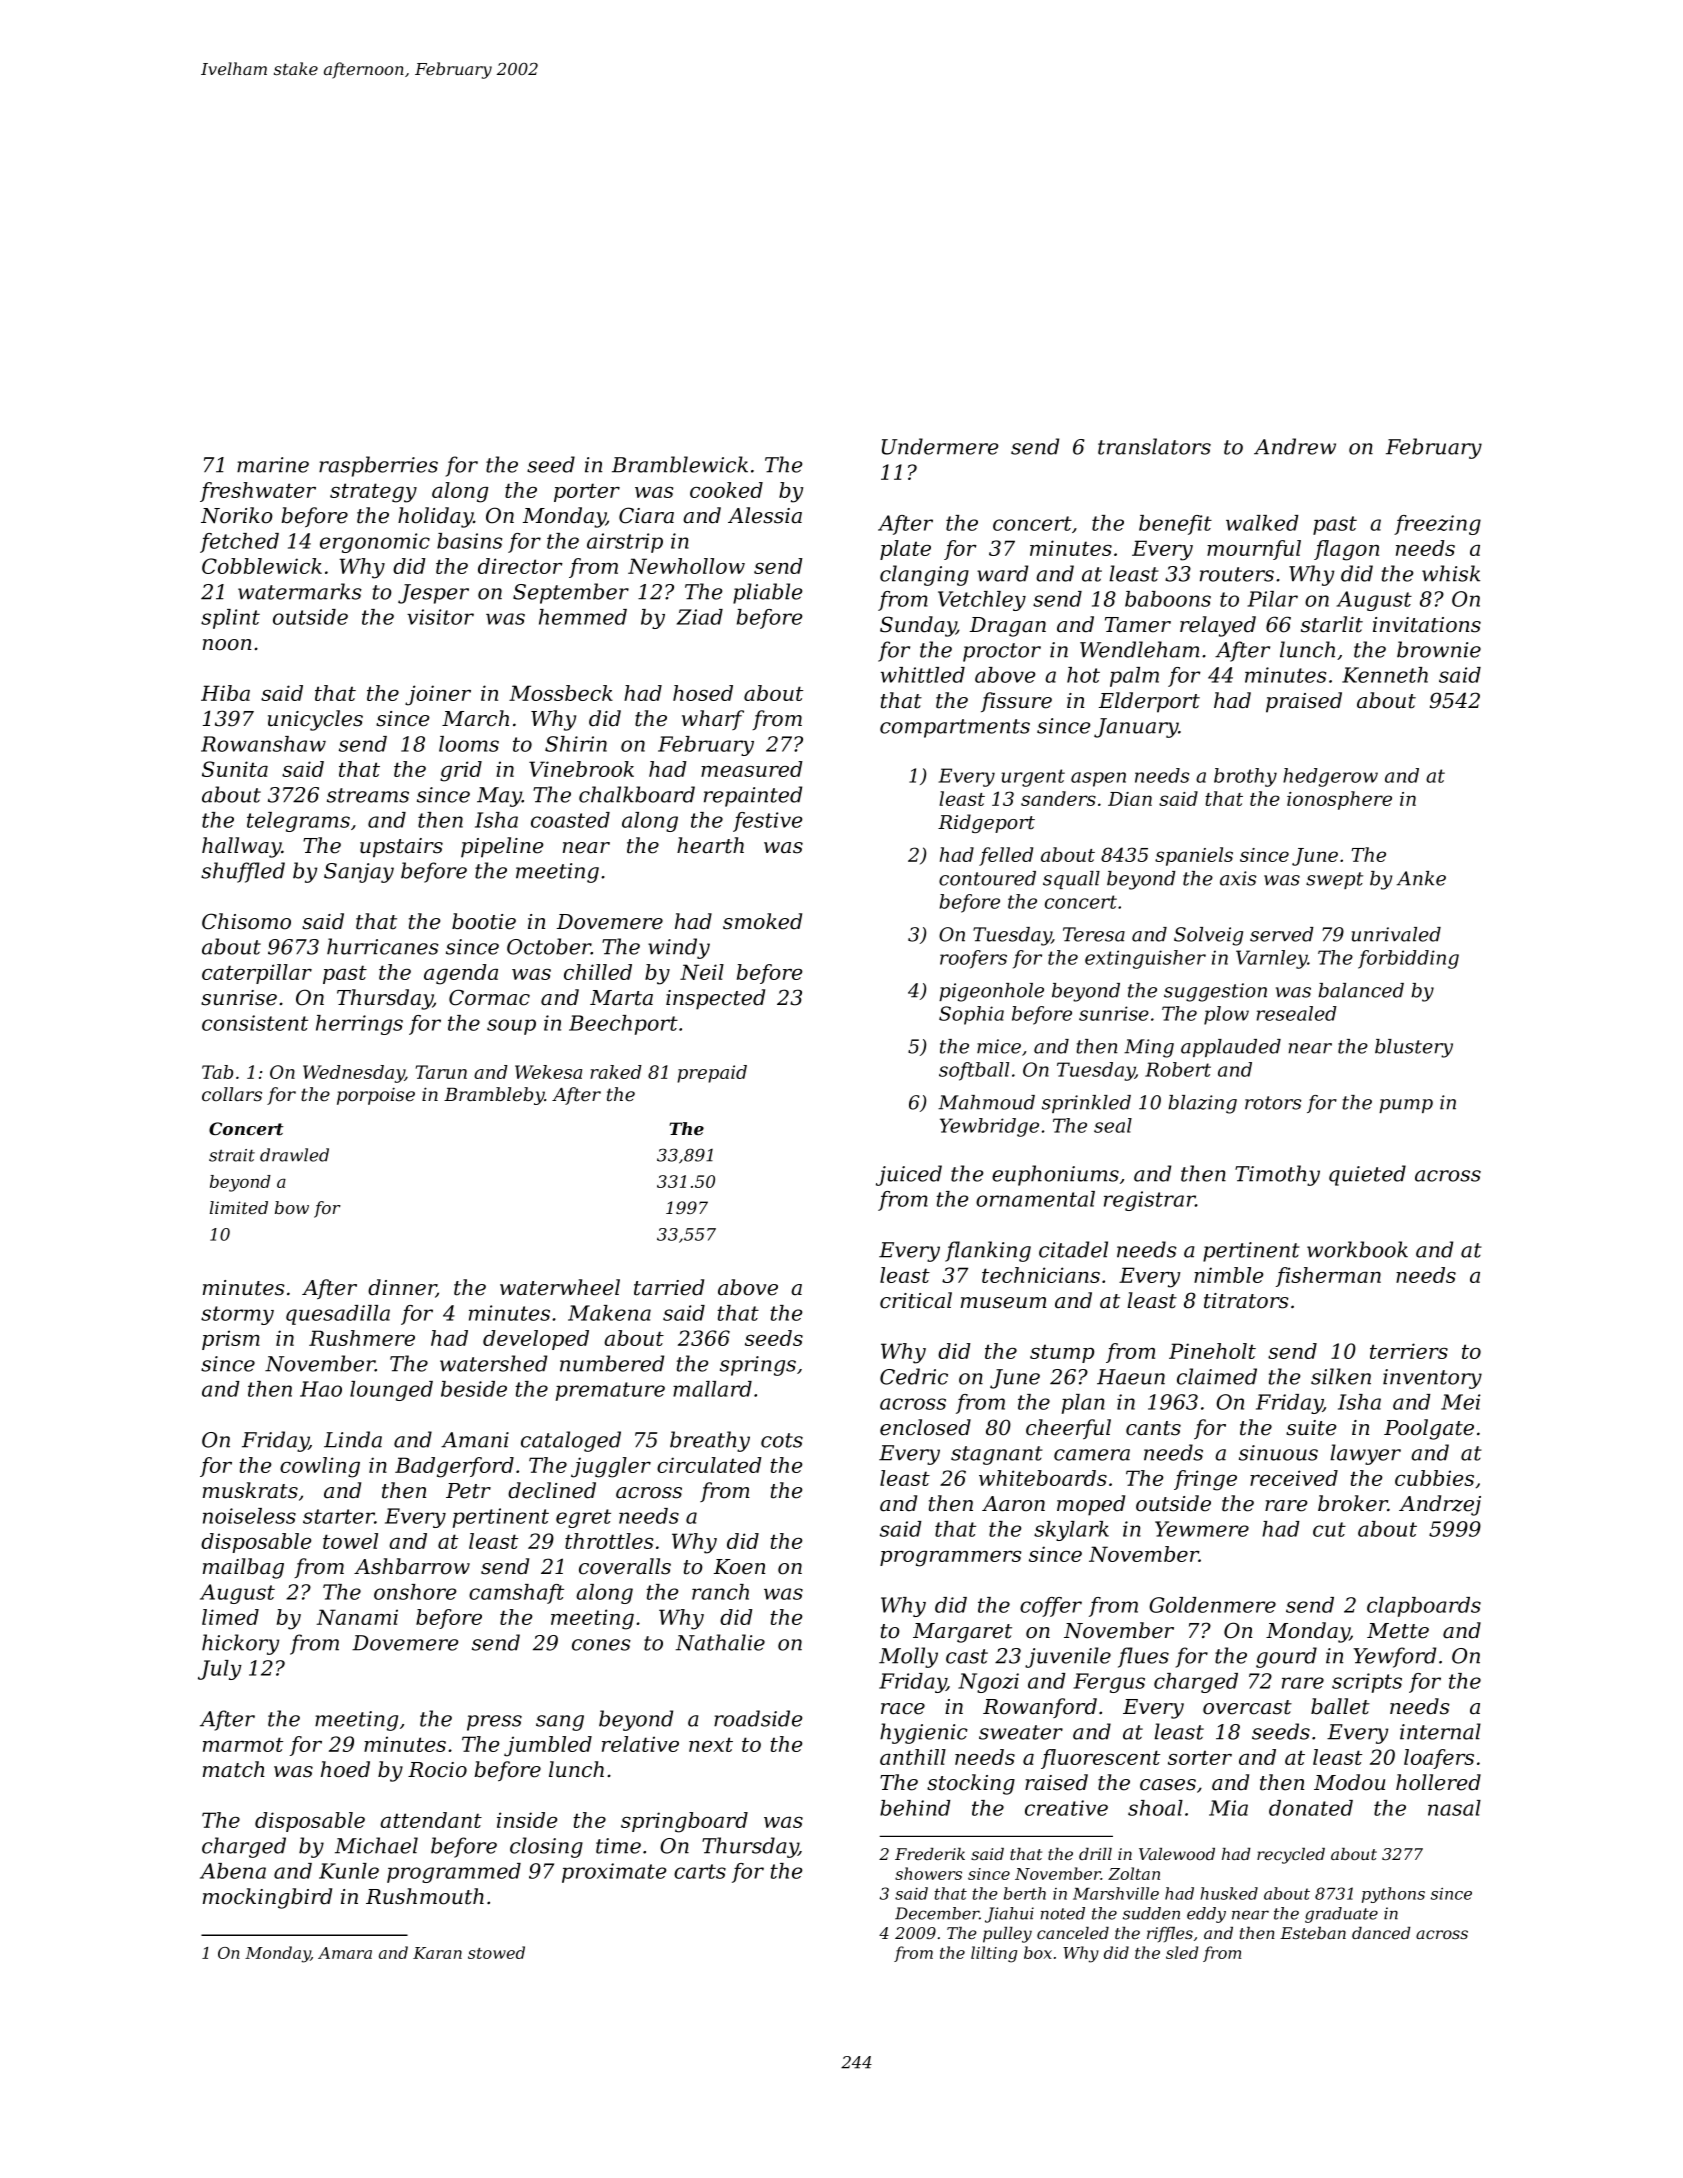 The width and height of the screenshot is (1683, 2178). Describe the element at coordinates (1346, 550) in the screenshot. I see `flagon` at that location.
